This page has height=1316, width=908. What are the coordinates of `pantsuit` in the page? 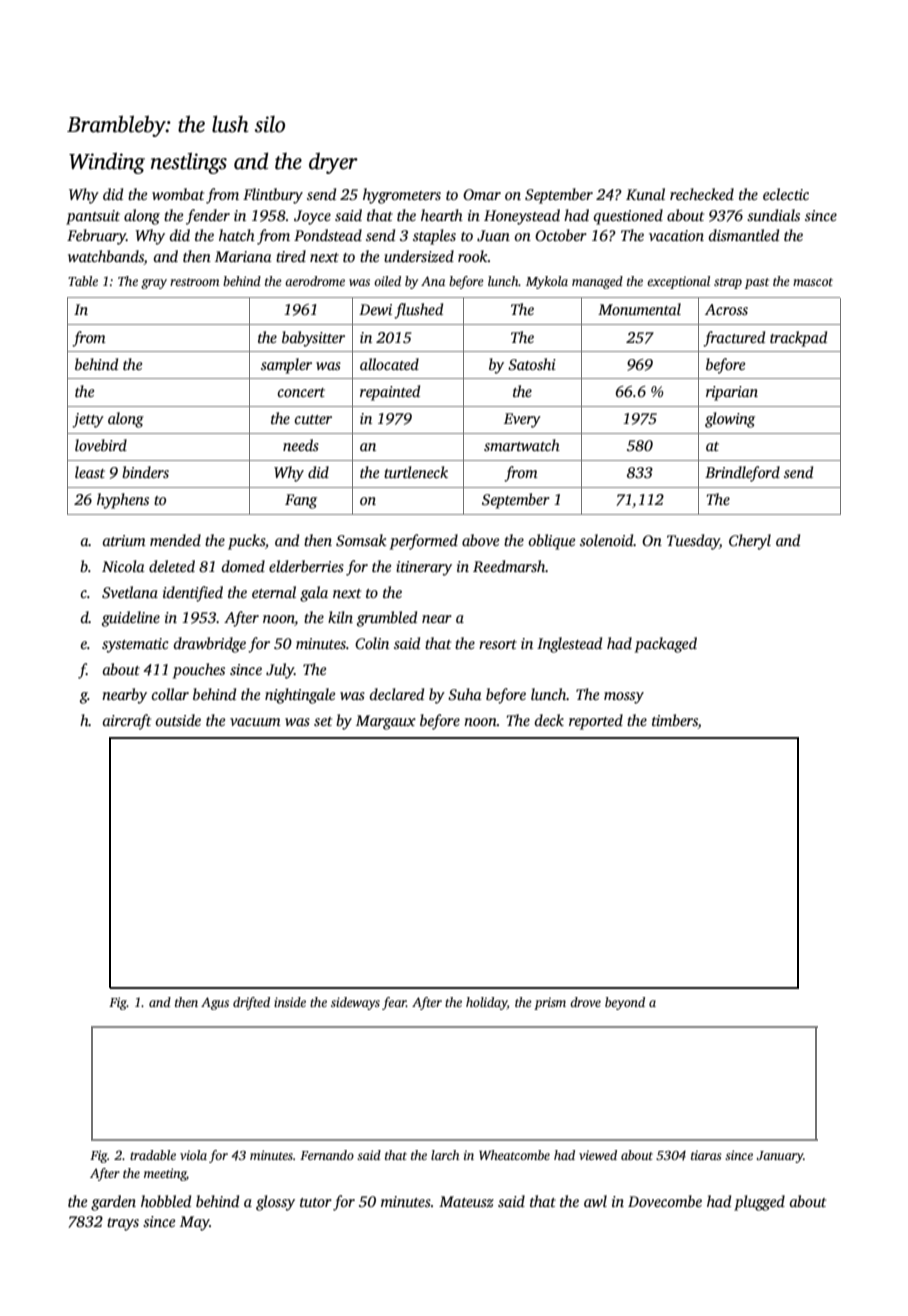 It's located at (93, 217).
